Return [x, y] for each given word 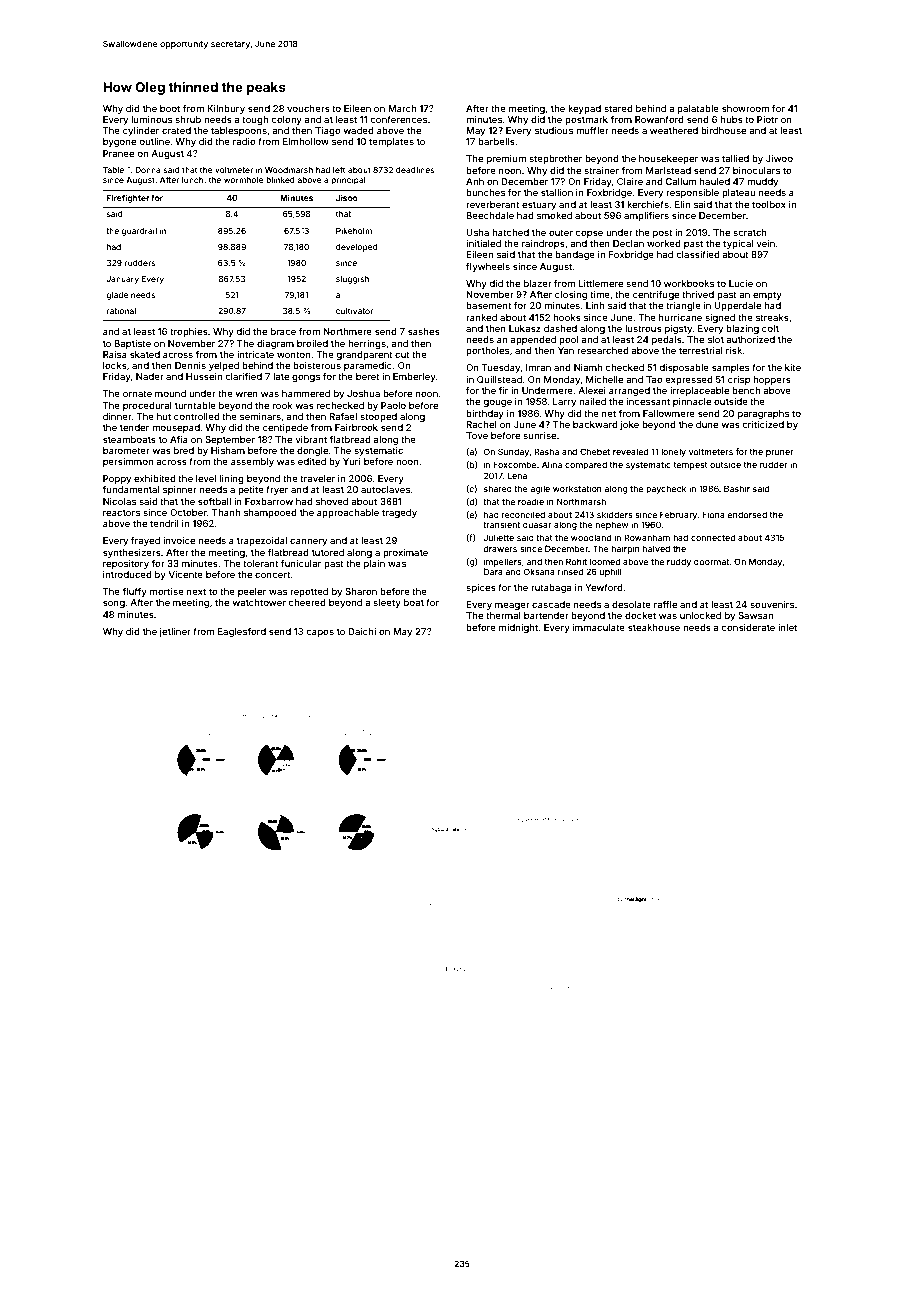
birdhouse [723, 130]
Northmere [347, 331]
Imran [538, 367]
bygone [119, 142]
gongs [306, 378]
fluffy [135, 592]
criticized [763, 424]
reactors [121, 512]
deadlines [415, 170]
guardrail [139, 232]
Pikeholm [354, 231]
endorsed [747, 514]
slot [716, 339]
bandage [575, 255]
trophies [189, 332]
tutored [328, 552]
